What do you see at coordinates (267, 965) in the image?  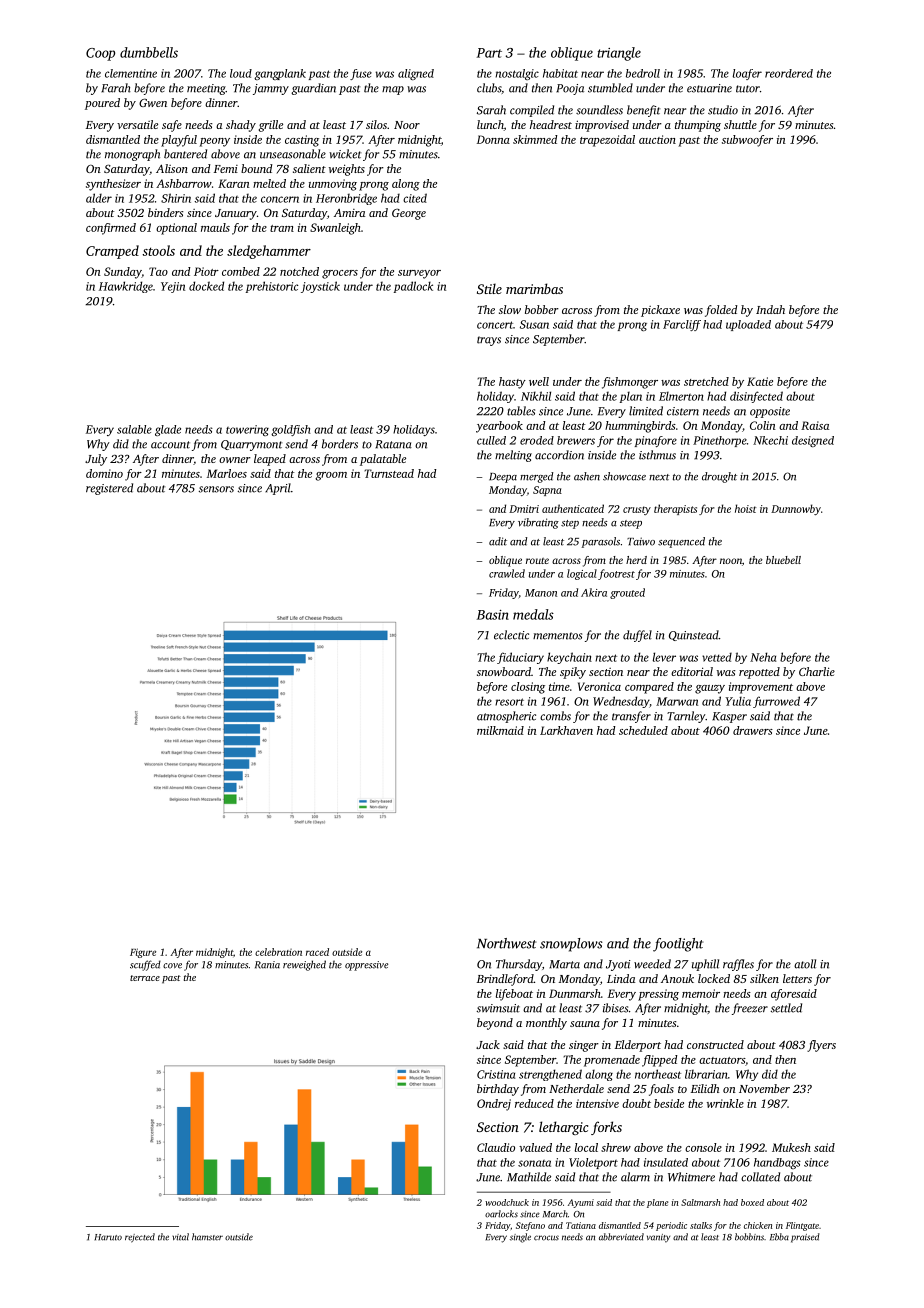 I see `Rania` at bounding box center [267, 965].
